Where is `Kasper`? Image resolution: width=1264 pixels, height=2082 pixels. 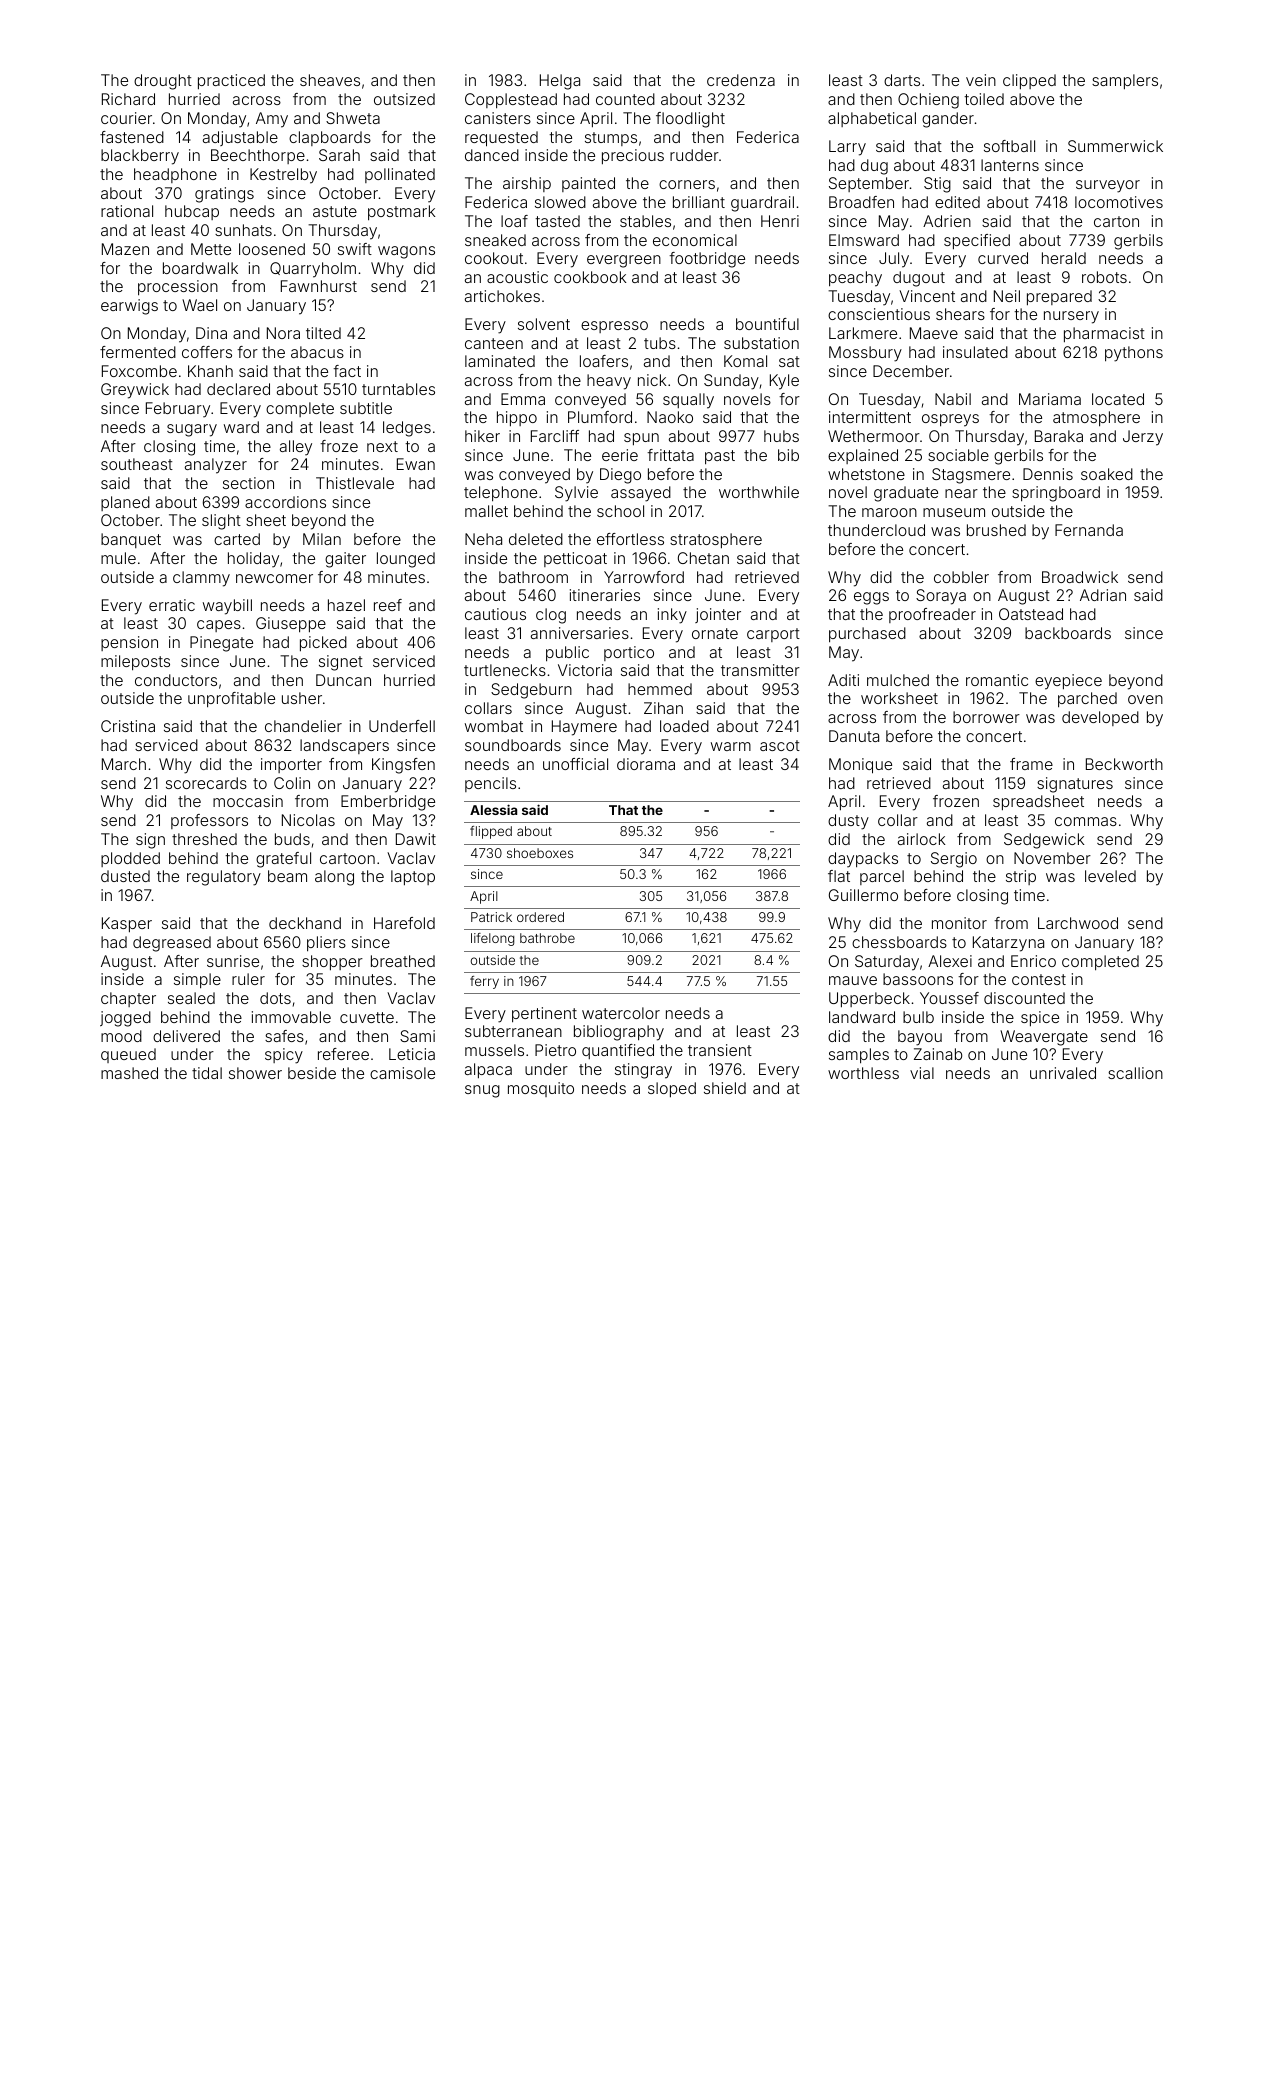
Kasper is located at coordinates (127, 924).
